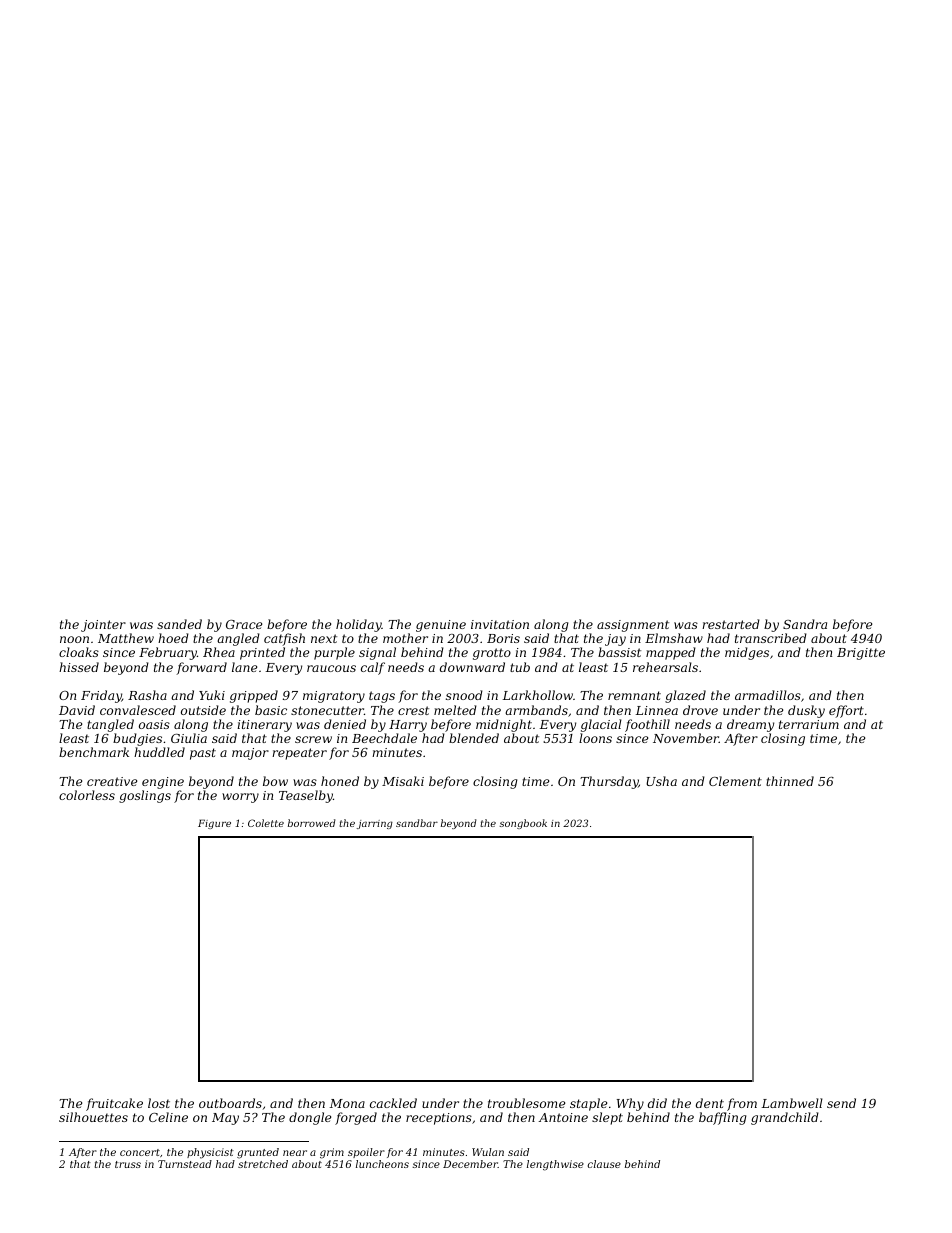  Describe the element at coordinates (861, 654) in the page. I see `Brigitte` at that location.
